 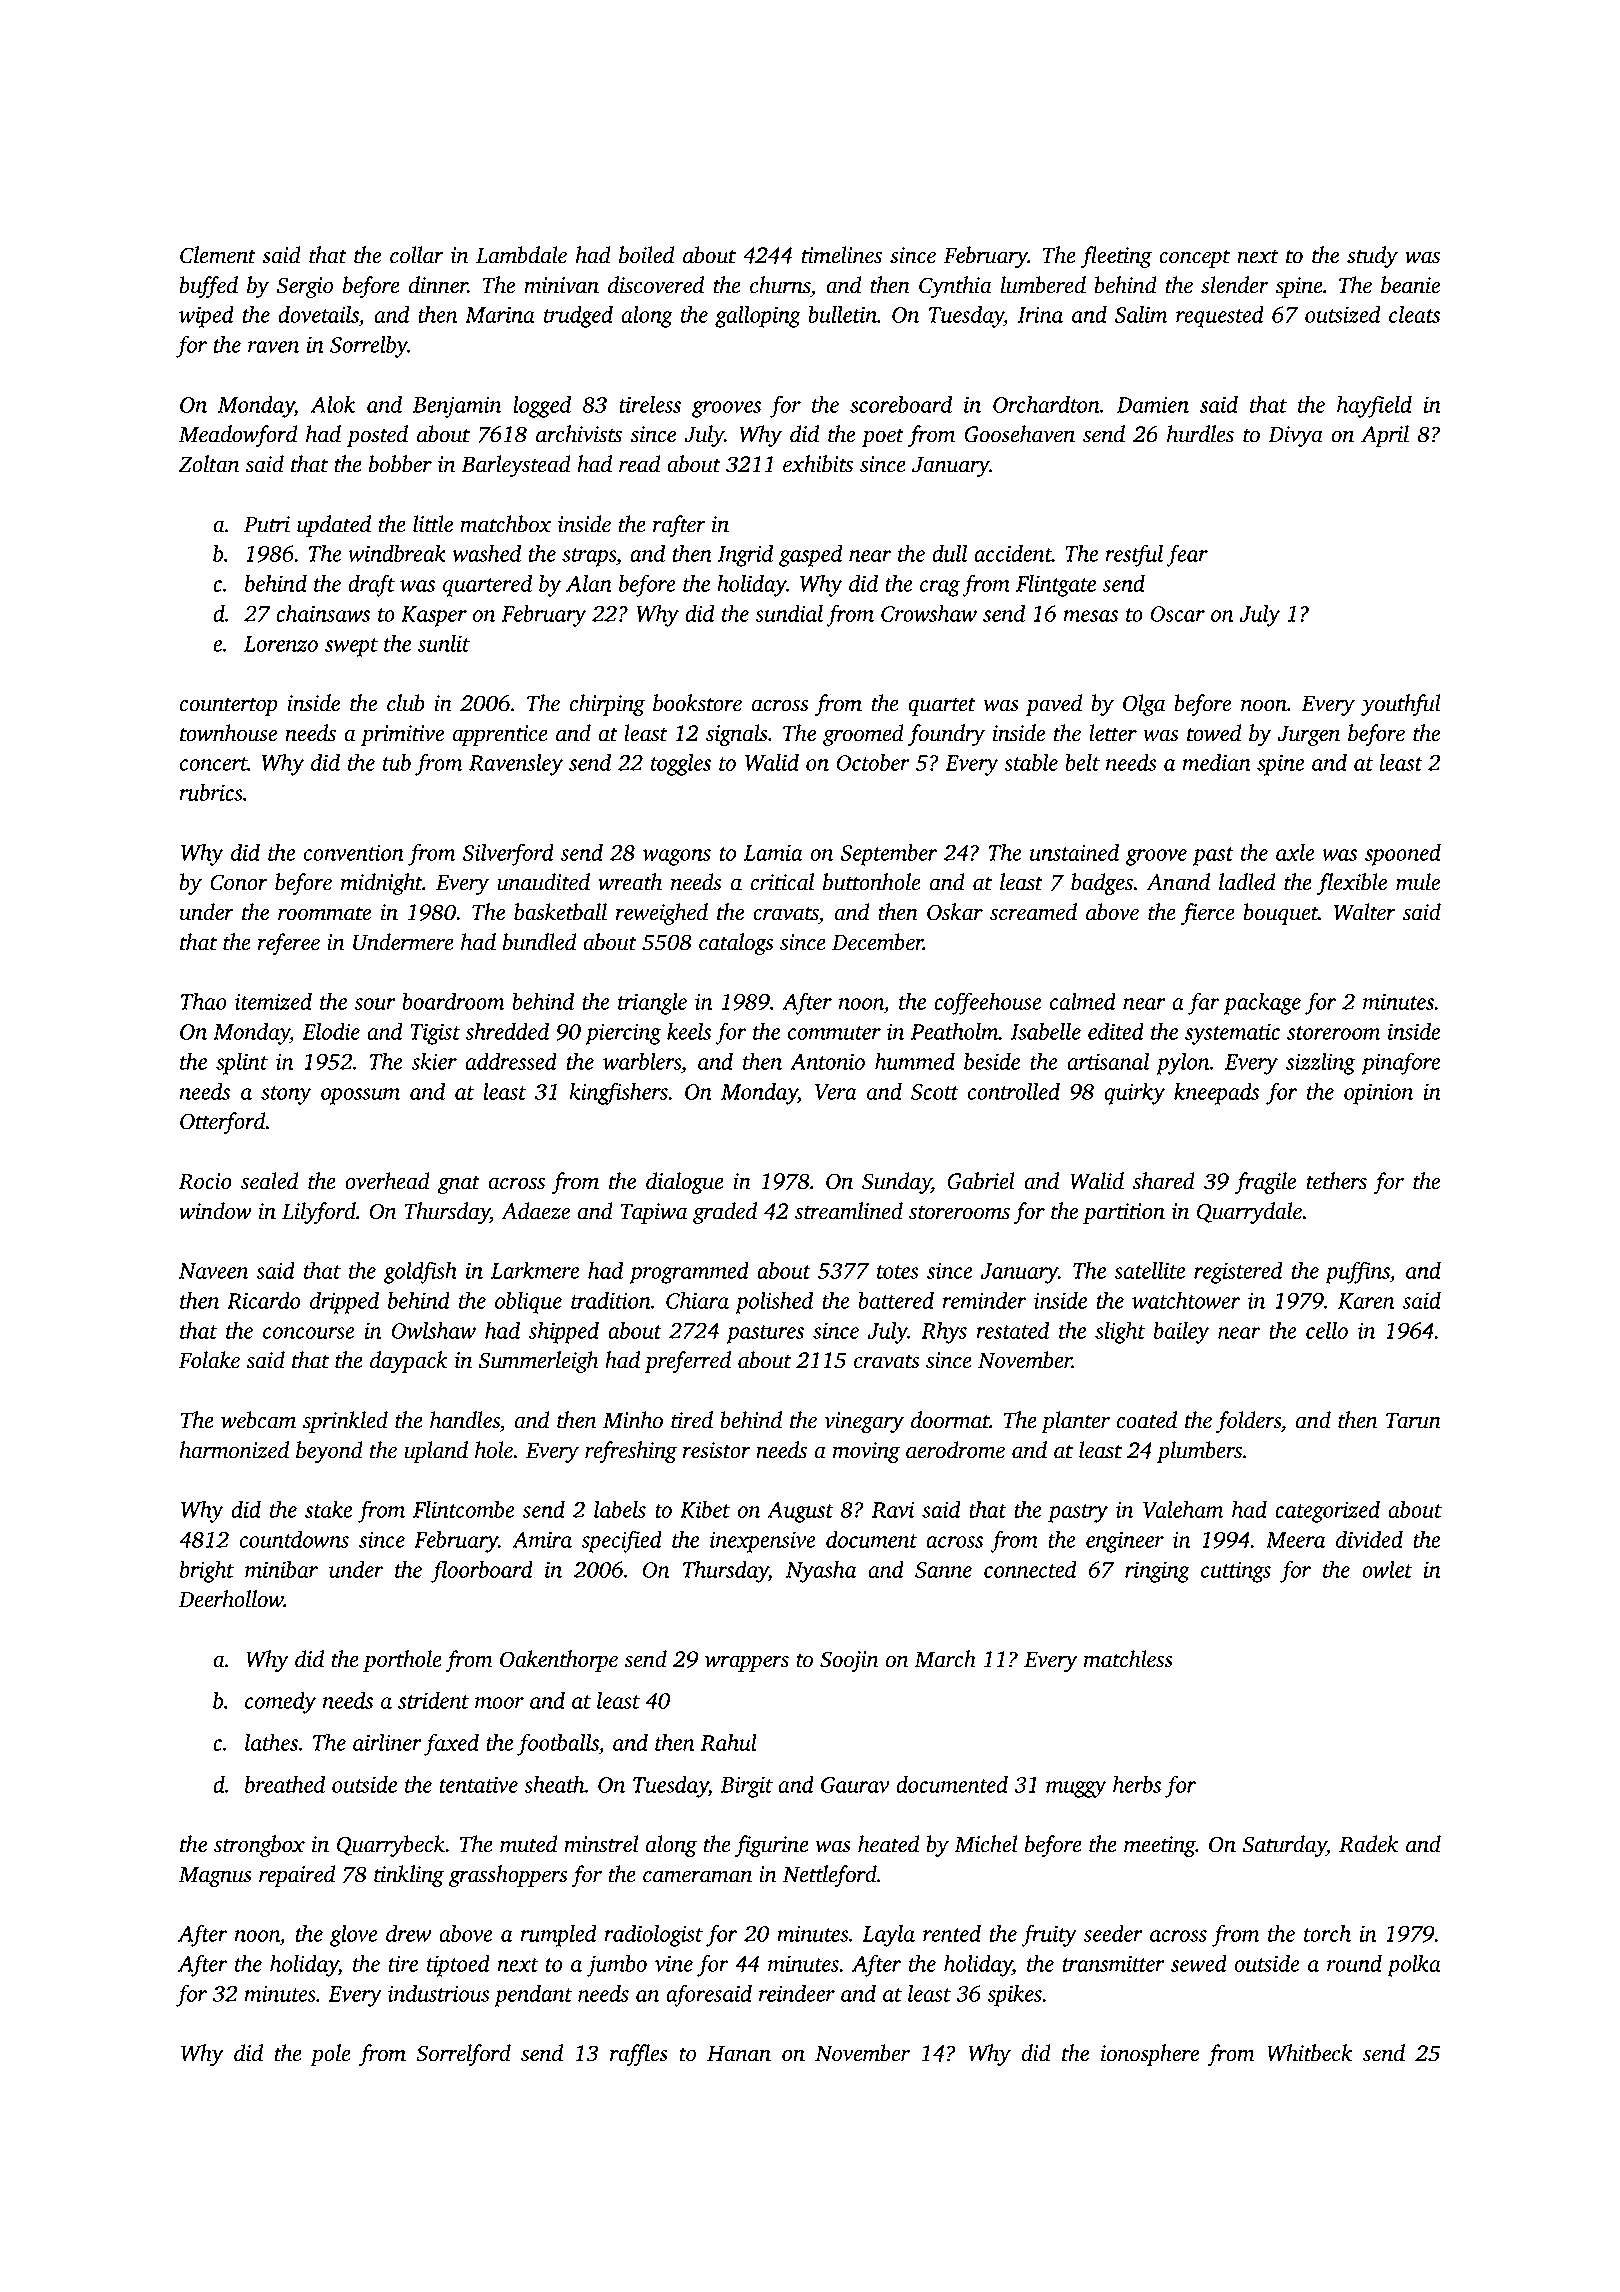 I want to click on Whitbeck, so click(x=1309, y=2053).
